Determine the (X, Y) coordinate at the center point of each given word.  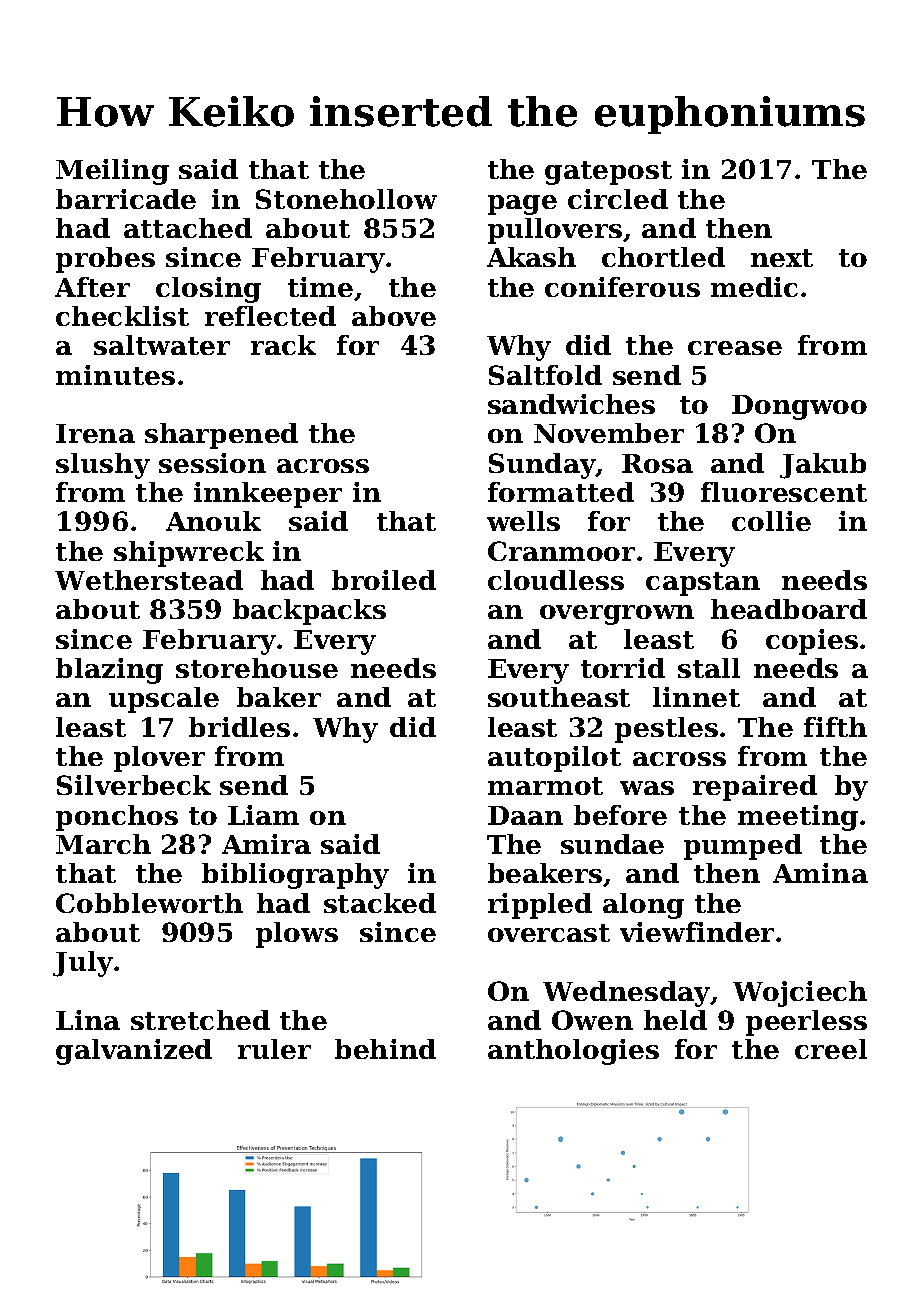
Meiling (112, 172)
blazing (109, 671)
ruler (274, 1049)
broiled (384, 580)
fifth (835, 727)
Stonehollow (346, 199)
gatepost (608, 173)
